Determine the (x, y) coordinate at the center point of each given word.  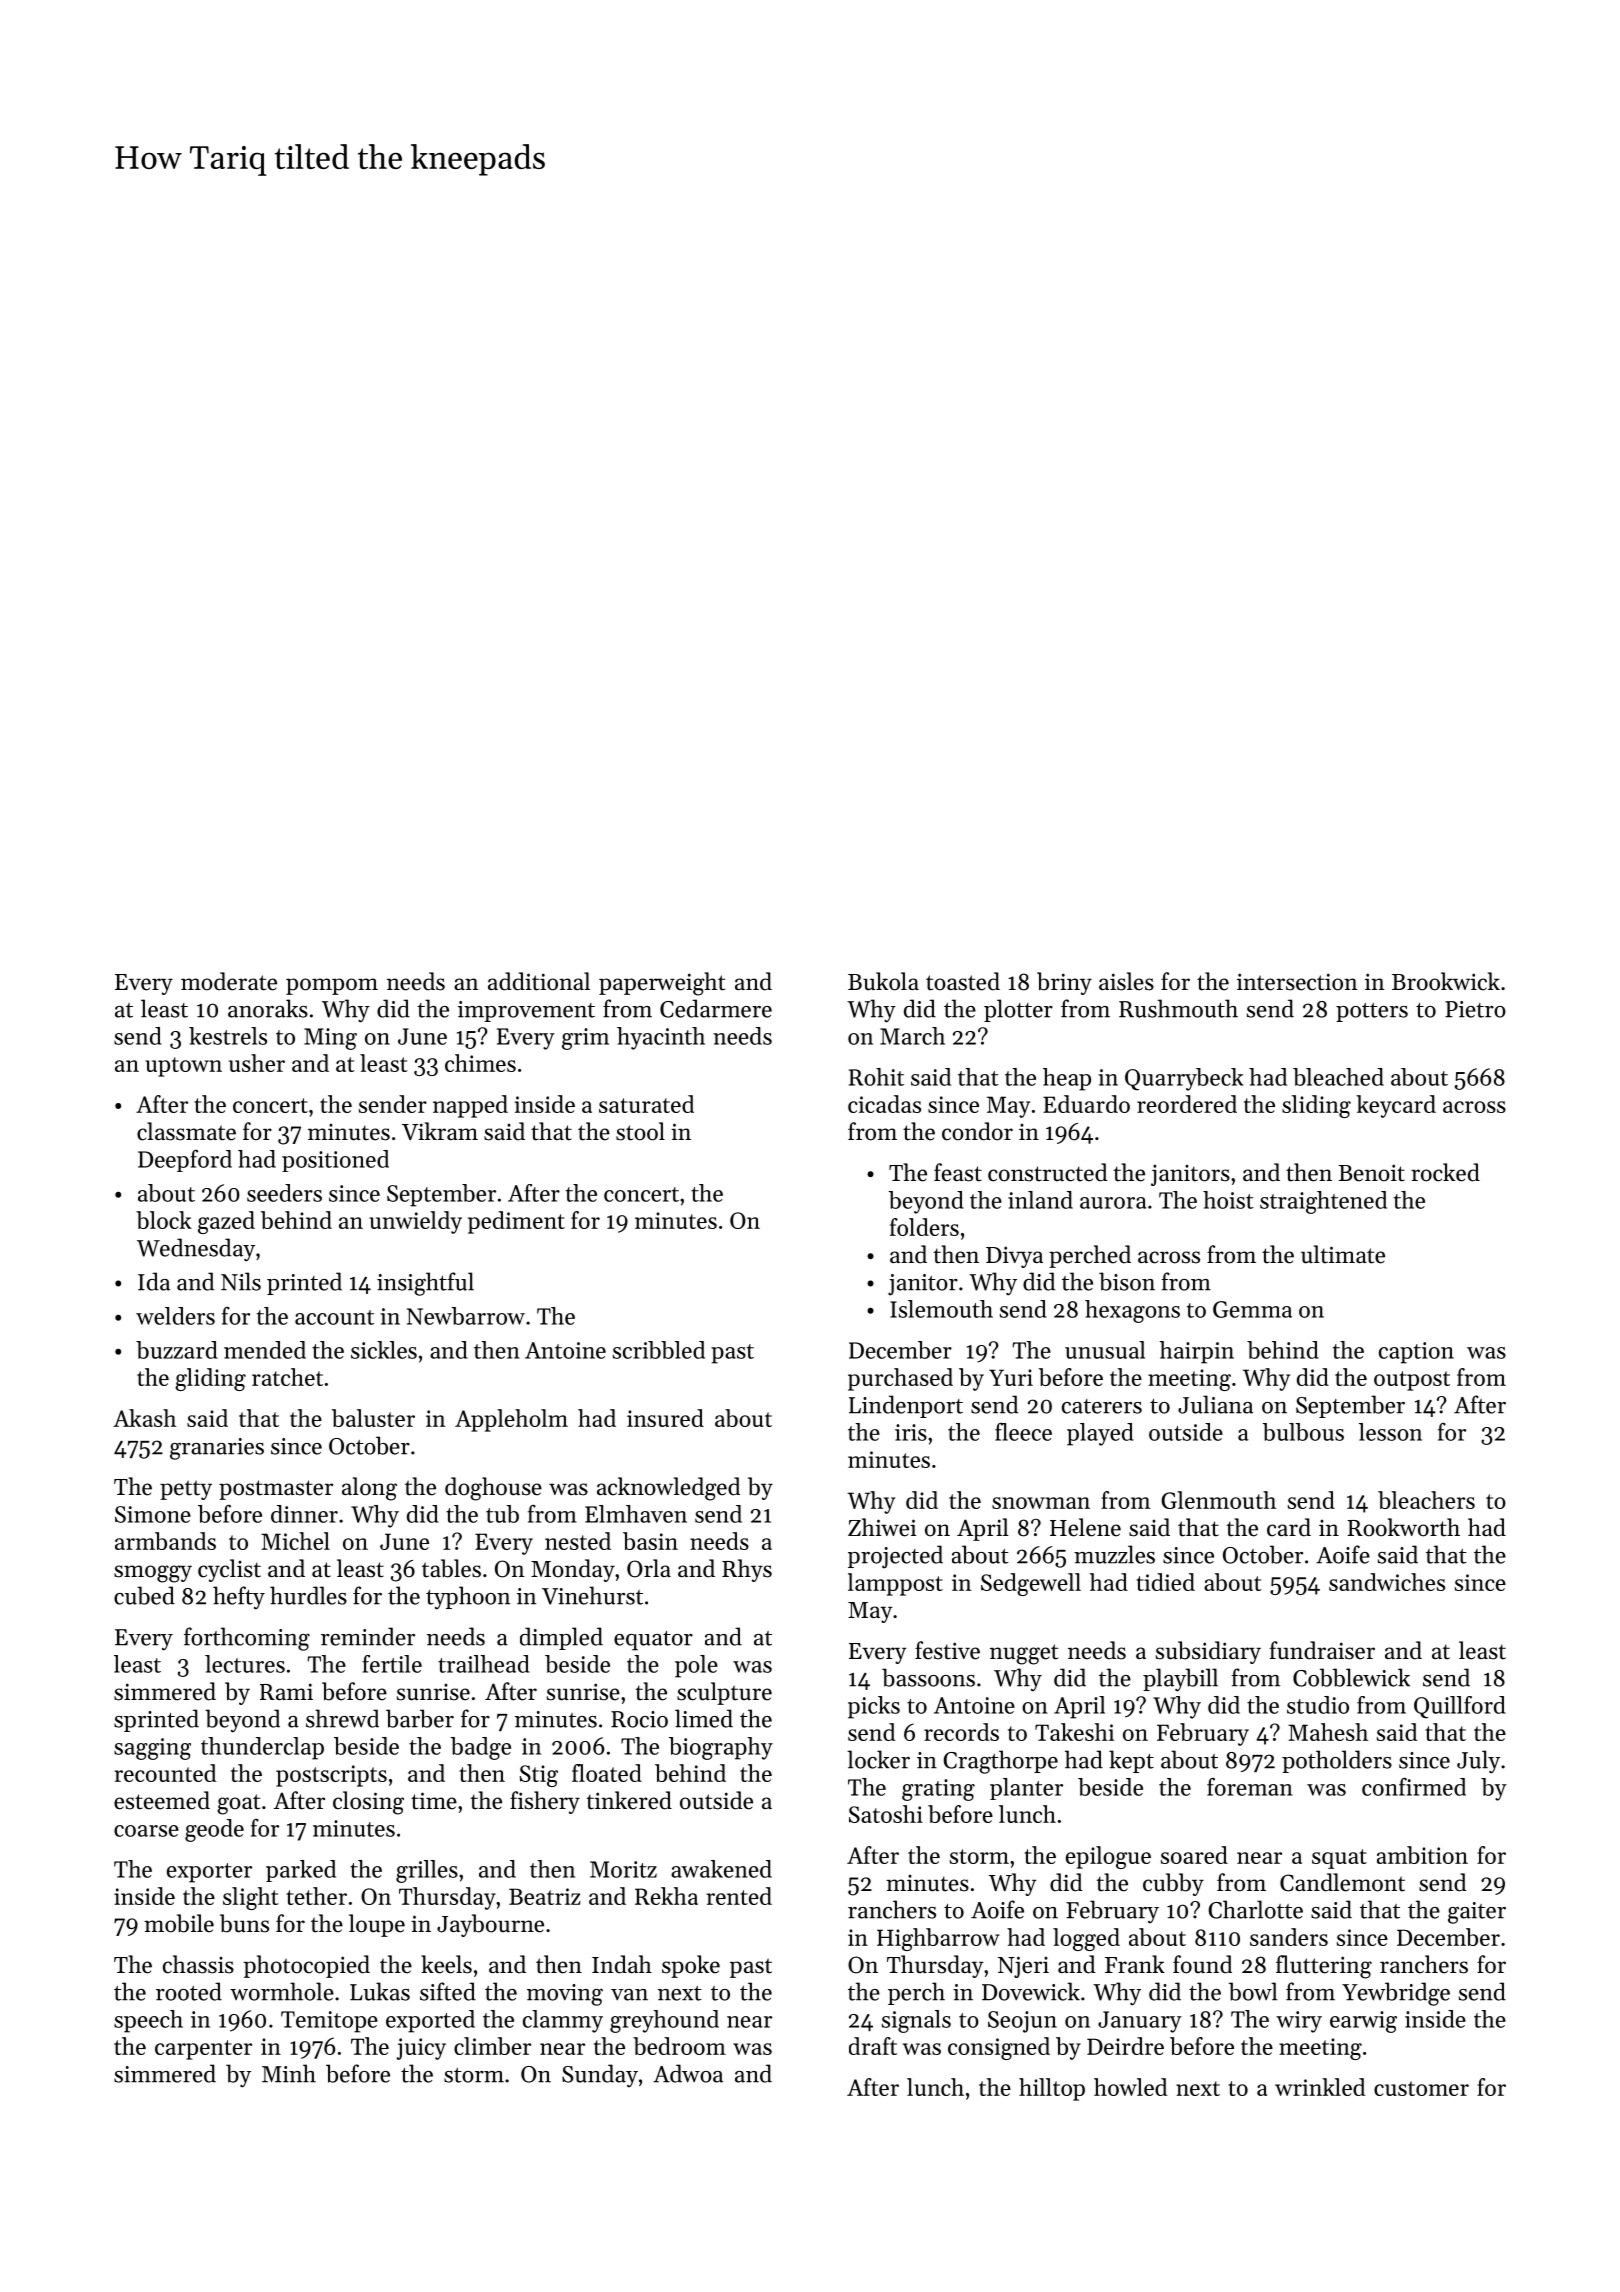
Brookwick (1446, 981)
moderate (229, 981)
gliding (210, 1379)
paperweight (662, 984)
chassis (198, 1964)
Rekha (666, 1896)
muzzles (1114, 1554)
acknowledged (668, 1489)
